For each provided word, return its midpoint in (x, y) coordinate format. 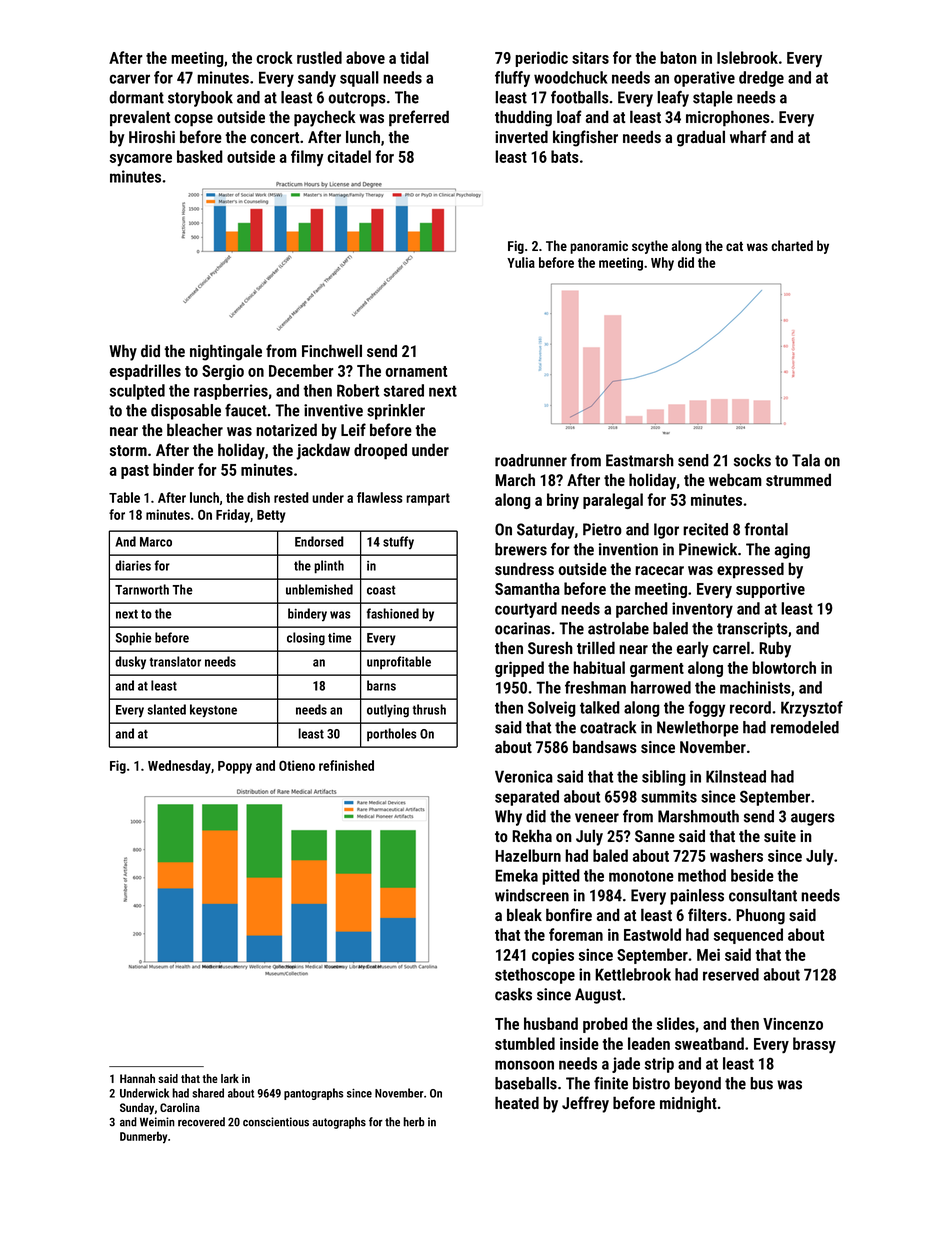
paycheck (325, 118)
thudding (523, 118)
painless (697, 897)
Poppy (235, 767)
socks (752, 460)
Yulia (521, 262)
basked (200, 156)
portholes (392, 735)
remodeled (805, 727)
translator (175, 661)
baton (678, 57)
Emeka (516, 875)
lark (230, 1078)
